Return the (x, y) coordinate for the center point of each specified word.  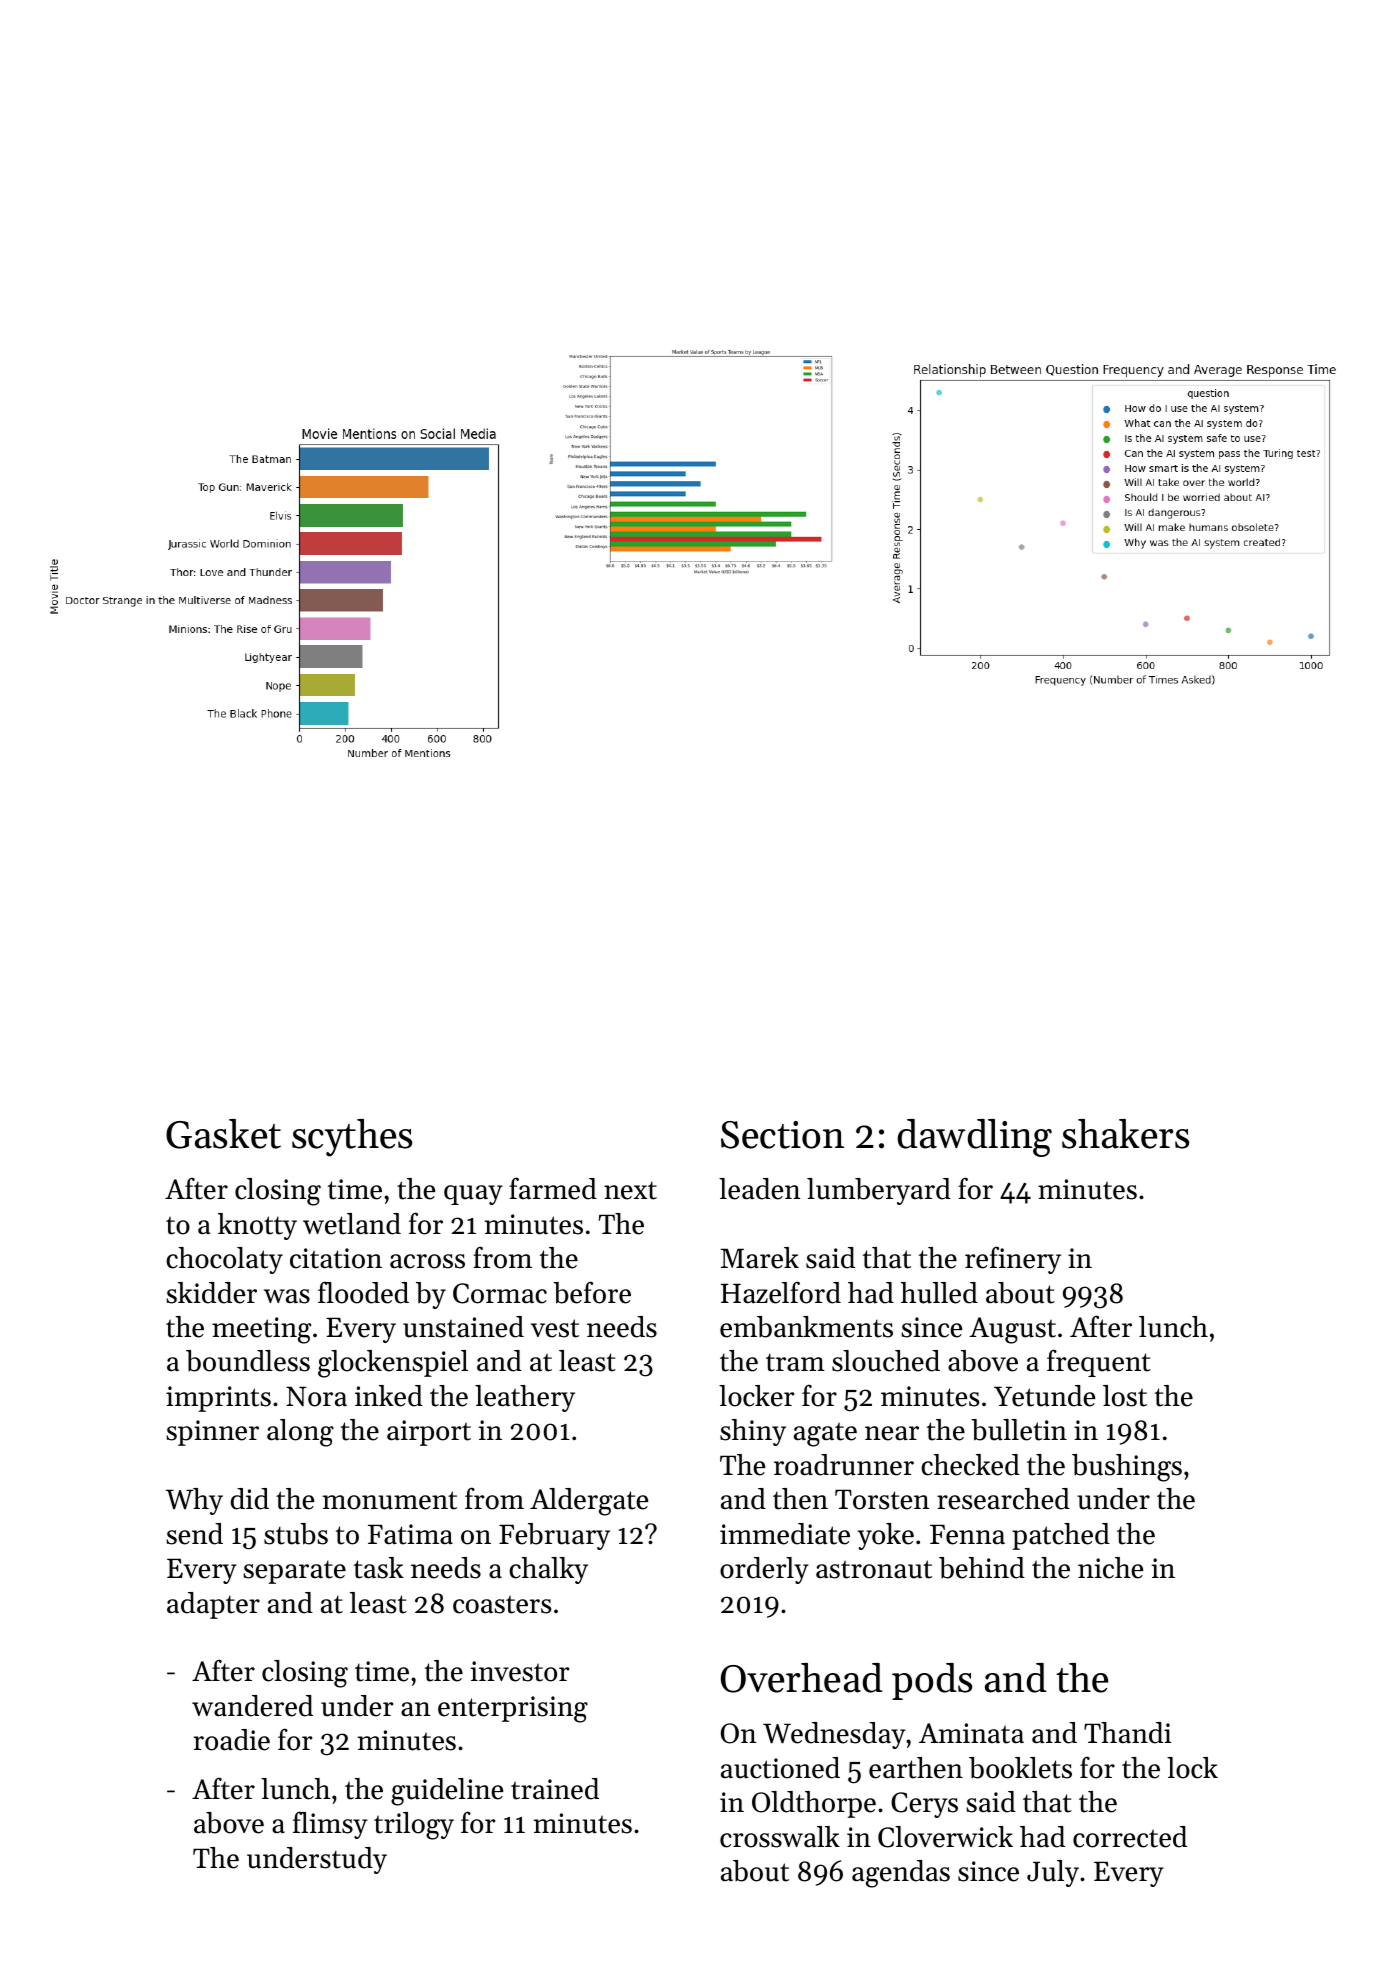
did (250, 1499)
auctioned (780, 1768)
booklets (1020, 1768)
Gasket (223, 1134)
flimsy (330, 1825)
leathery (525, 1398)
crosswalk (780, 1837)
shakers (1125, 1134)
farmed (553, 1188)
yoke (886, 1536)
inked (389, 1396)
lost (1125, 1396)
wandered (252, 1706)
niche (1110, 1568)
